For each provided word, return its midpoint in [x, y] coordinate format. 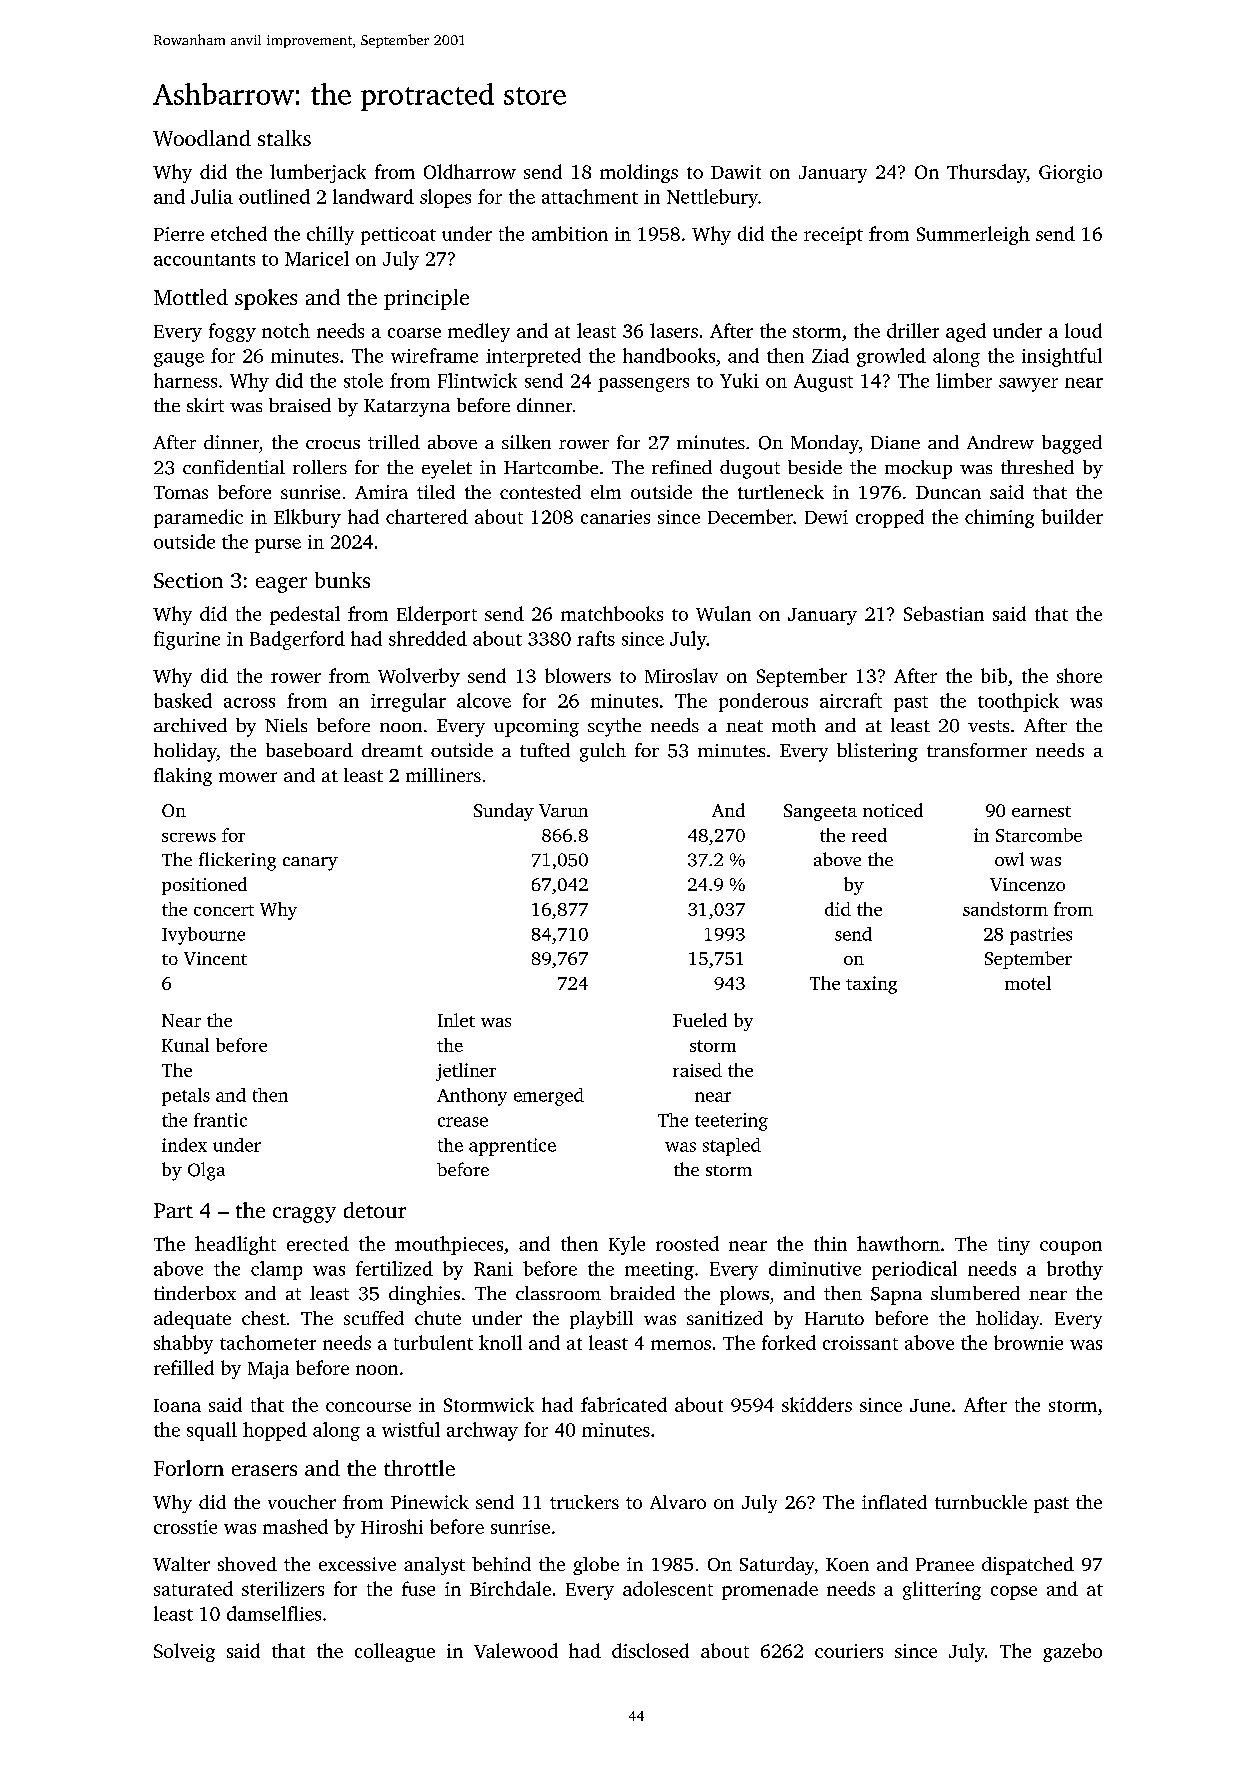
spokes [266, 299]
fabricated [624, 1404]
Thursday [986, 173]
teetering [731, 1122]
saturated [193, 1588]
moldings [639, 173]
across [249, 703]
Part [173, 1210]
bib [994, 675]
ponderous [763, 702]
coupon [1071, 1248]
